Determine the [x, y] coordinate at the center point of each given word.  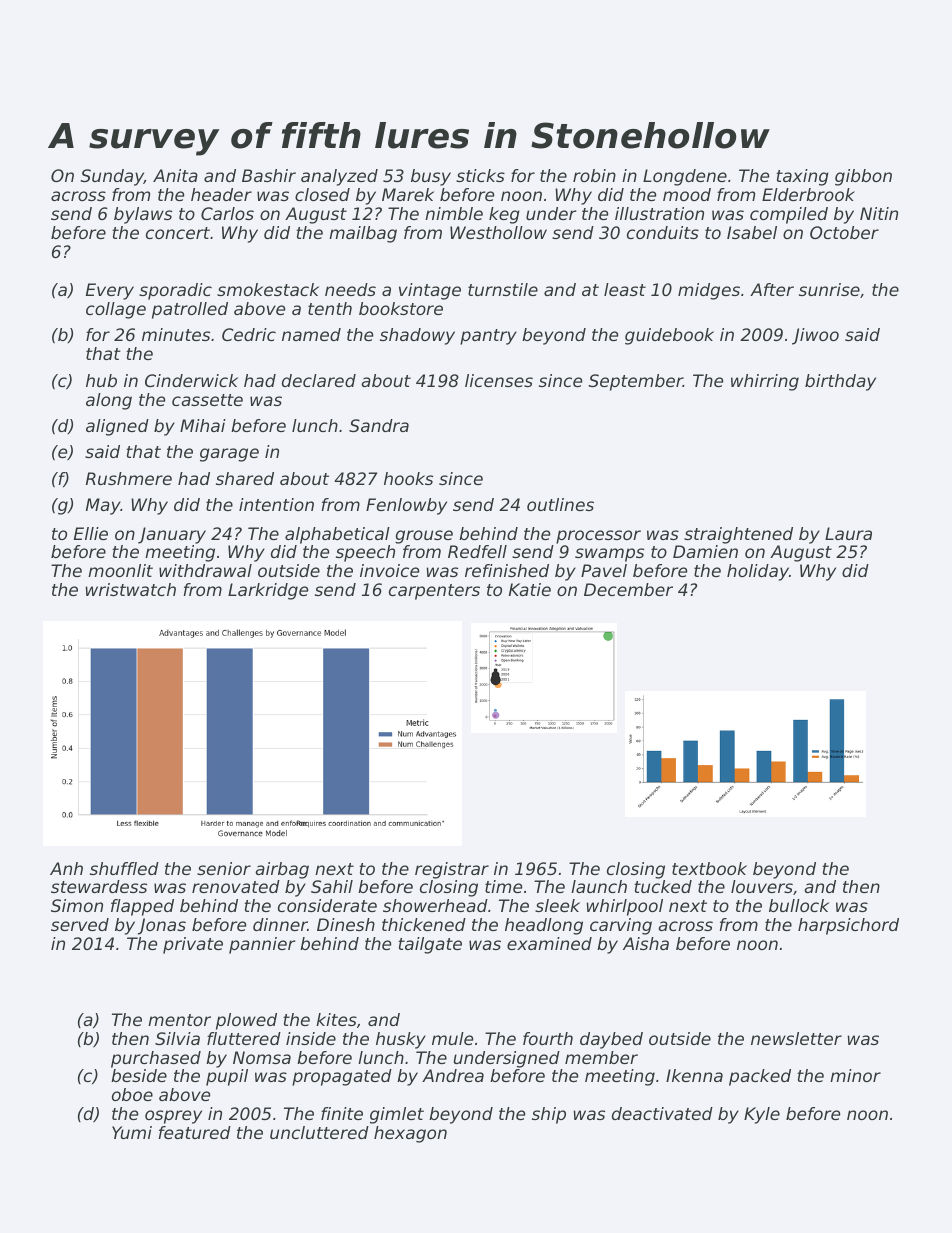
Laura [848, 533]
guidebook [669, 336]
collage [116, 310]
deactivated [662, 1113]
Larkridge [268, 591]
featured [194, 1132]
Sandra [379, 425]
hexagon [410, 1134]
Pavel [604, 570]
